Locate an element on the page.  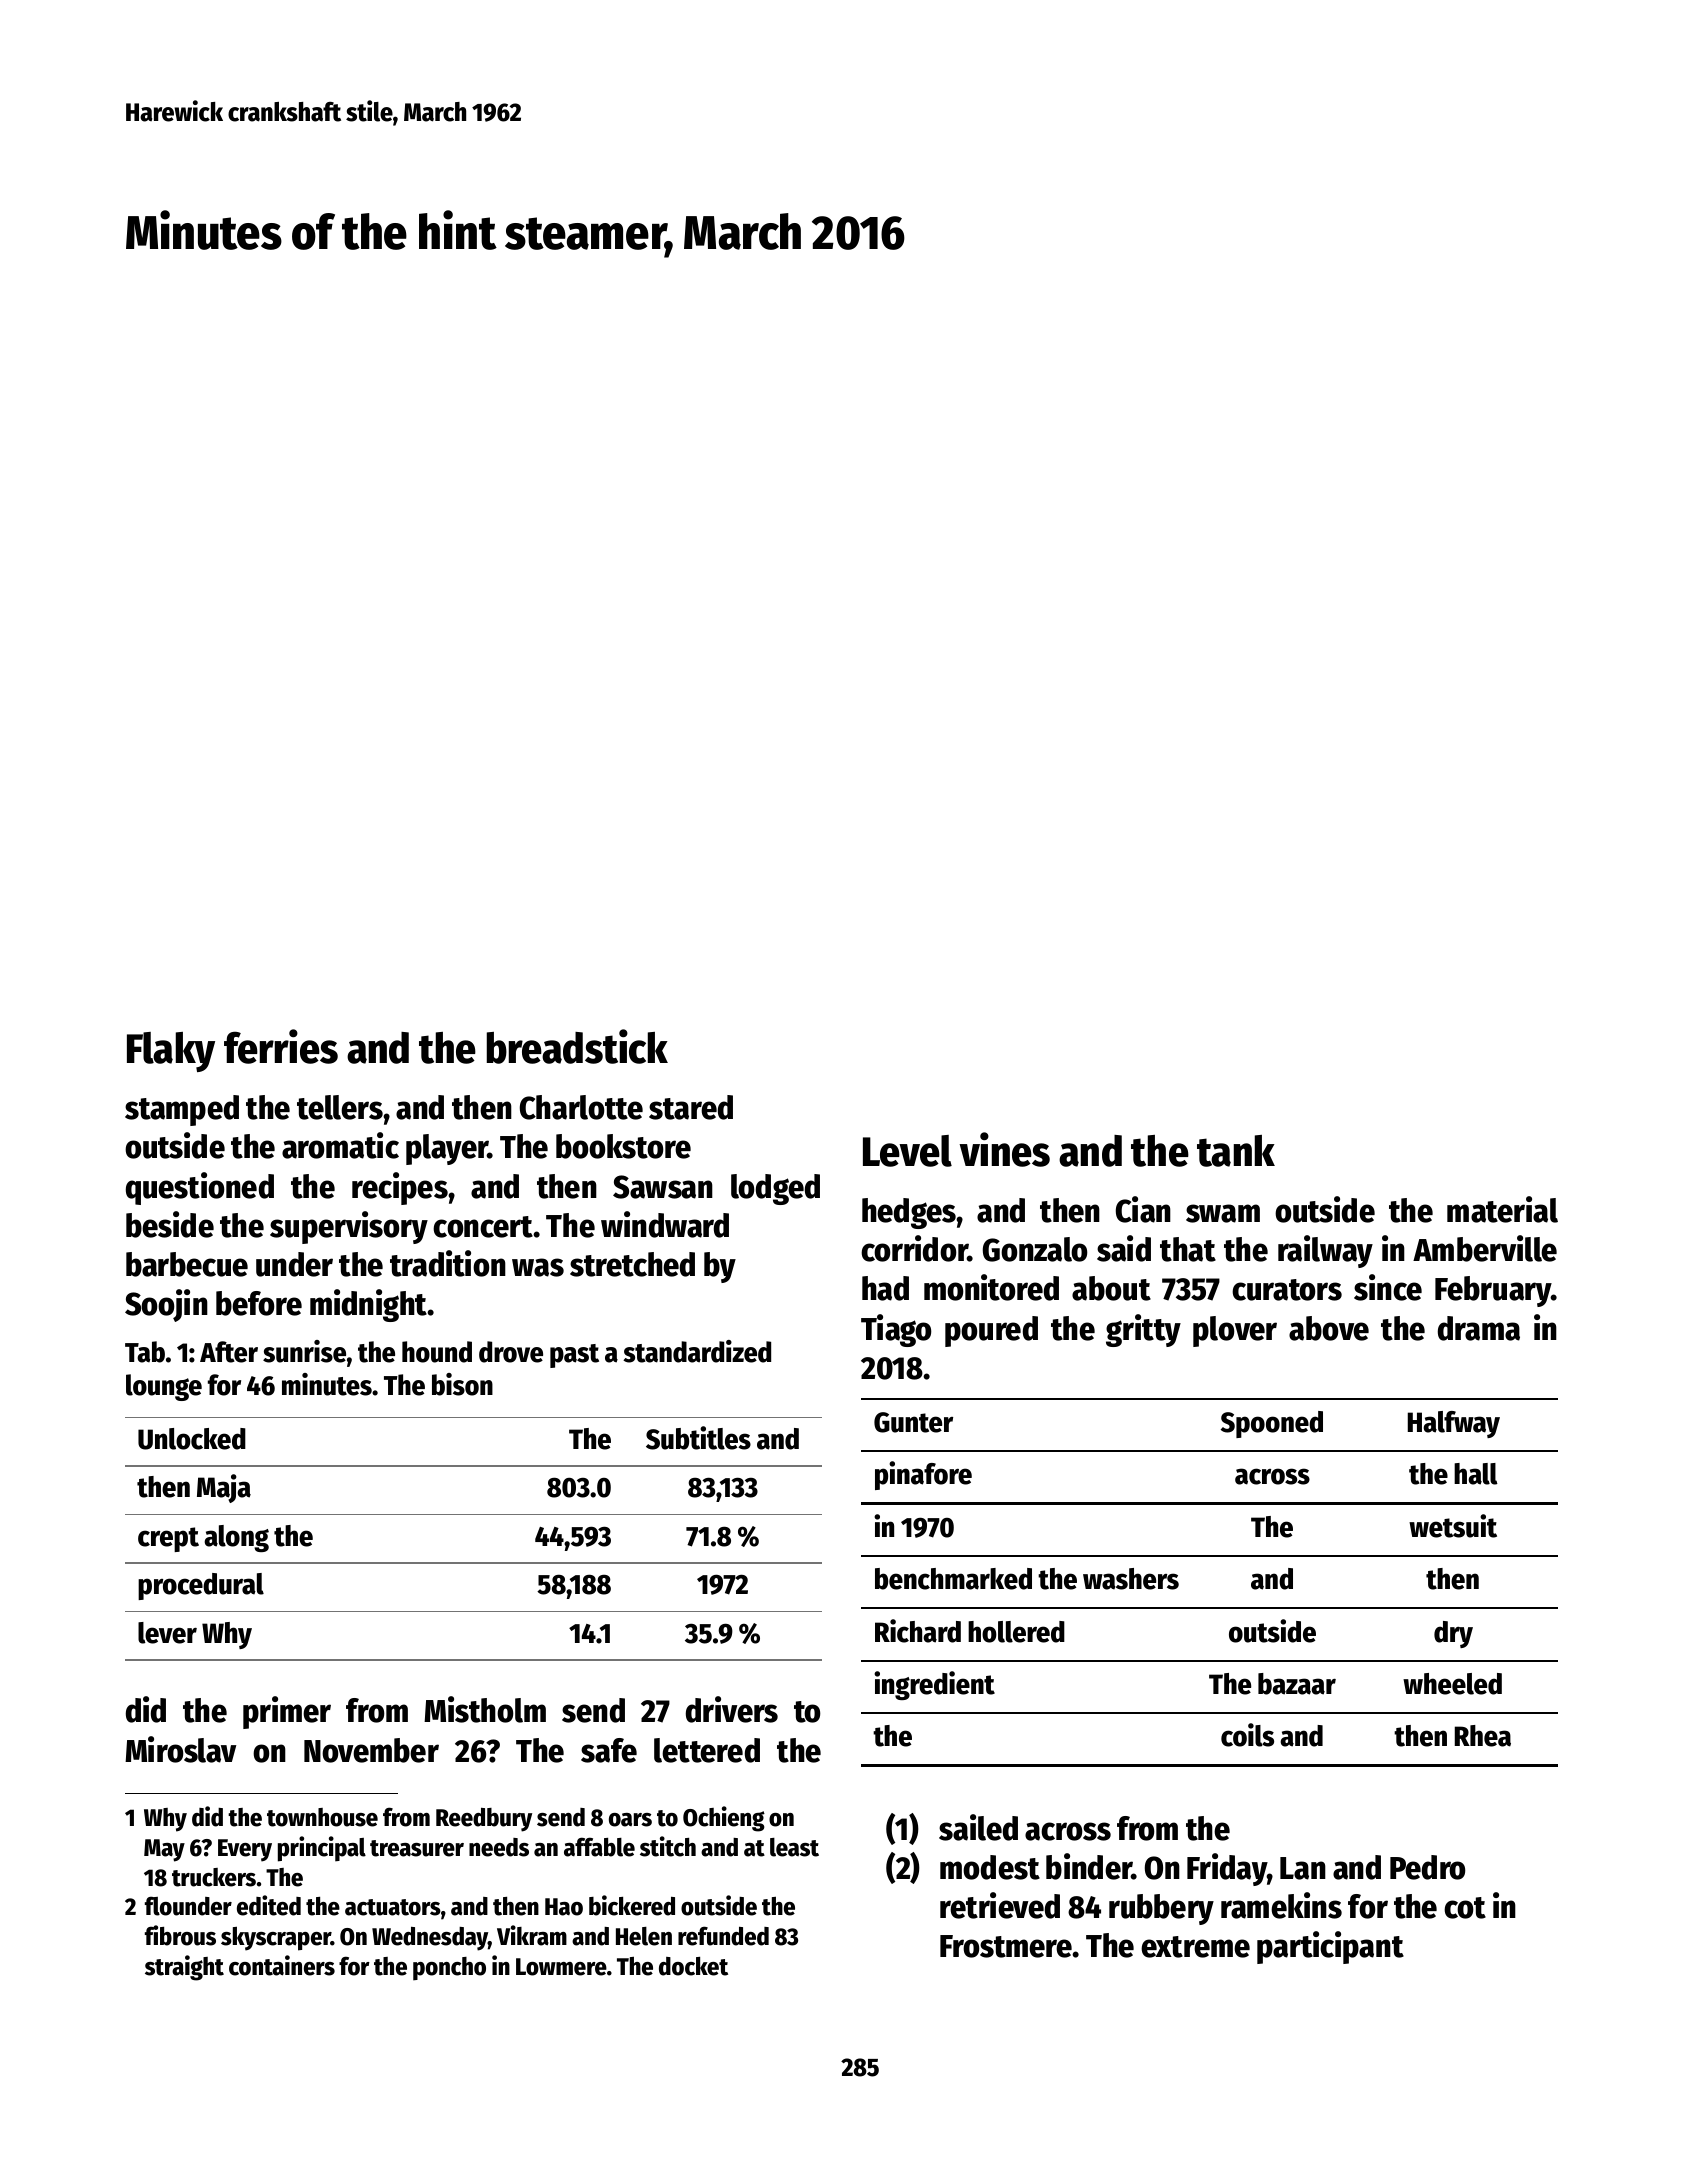
containers is located at coordinates (282, 1965).
